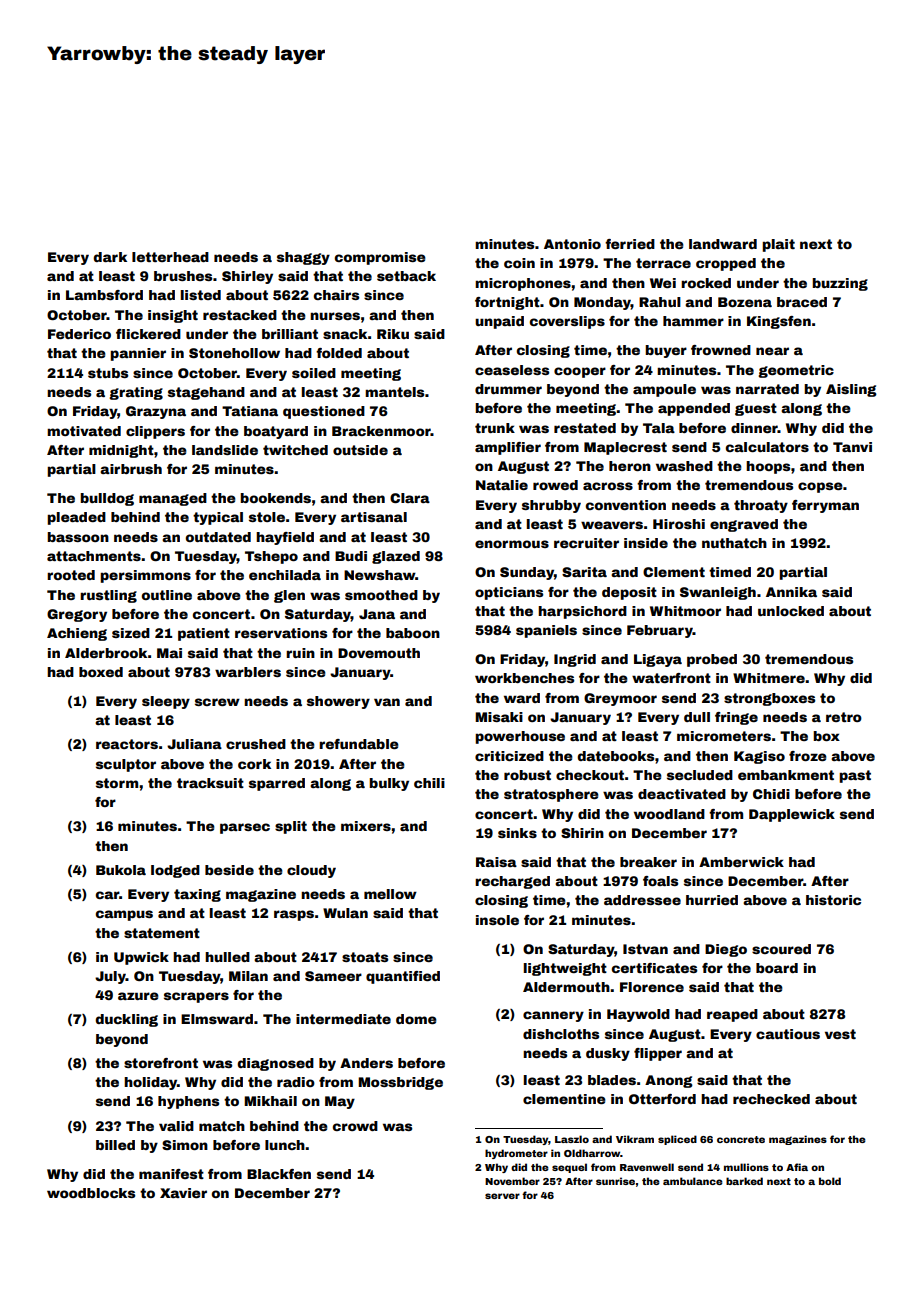 Image resolution: width=924 pixels, height=1308 pixels. I want to click on Gregory, so click(77, 615).
